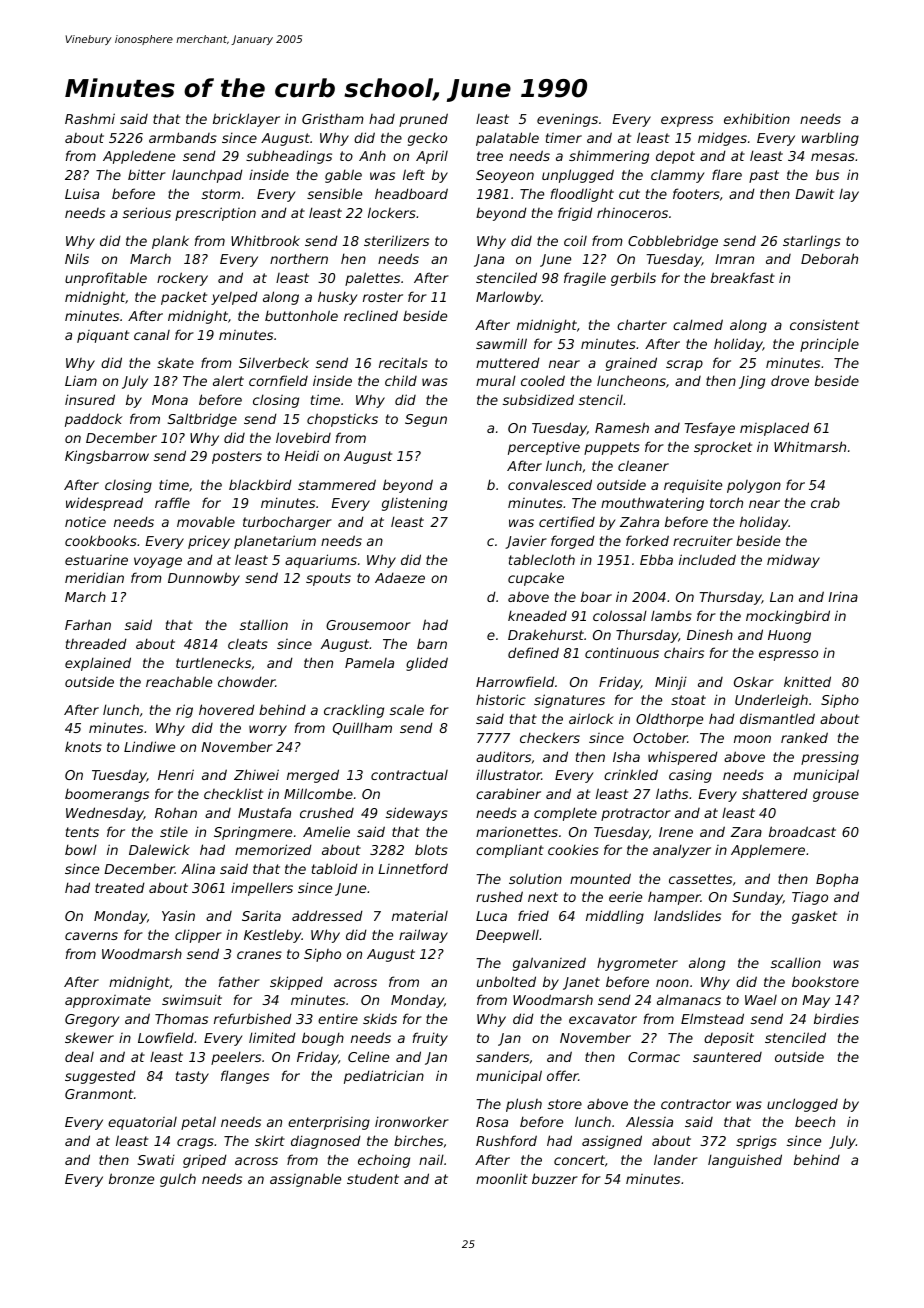  I want to click on gasket, so click(814, 917).
